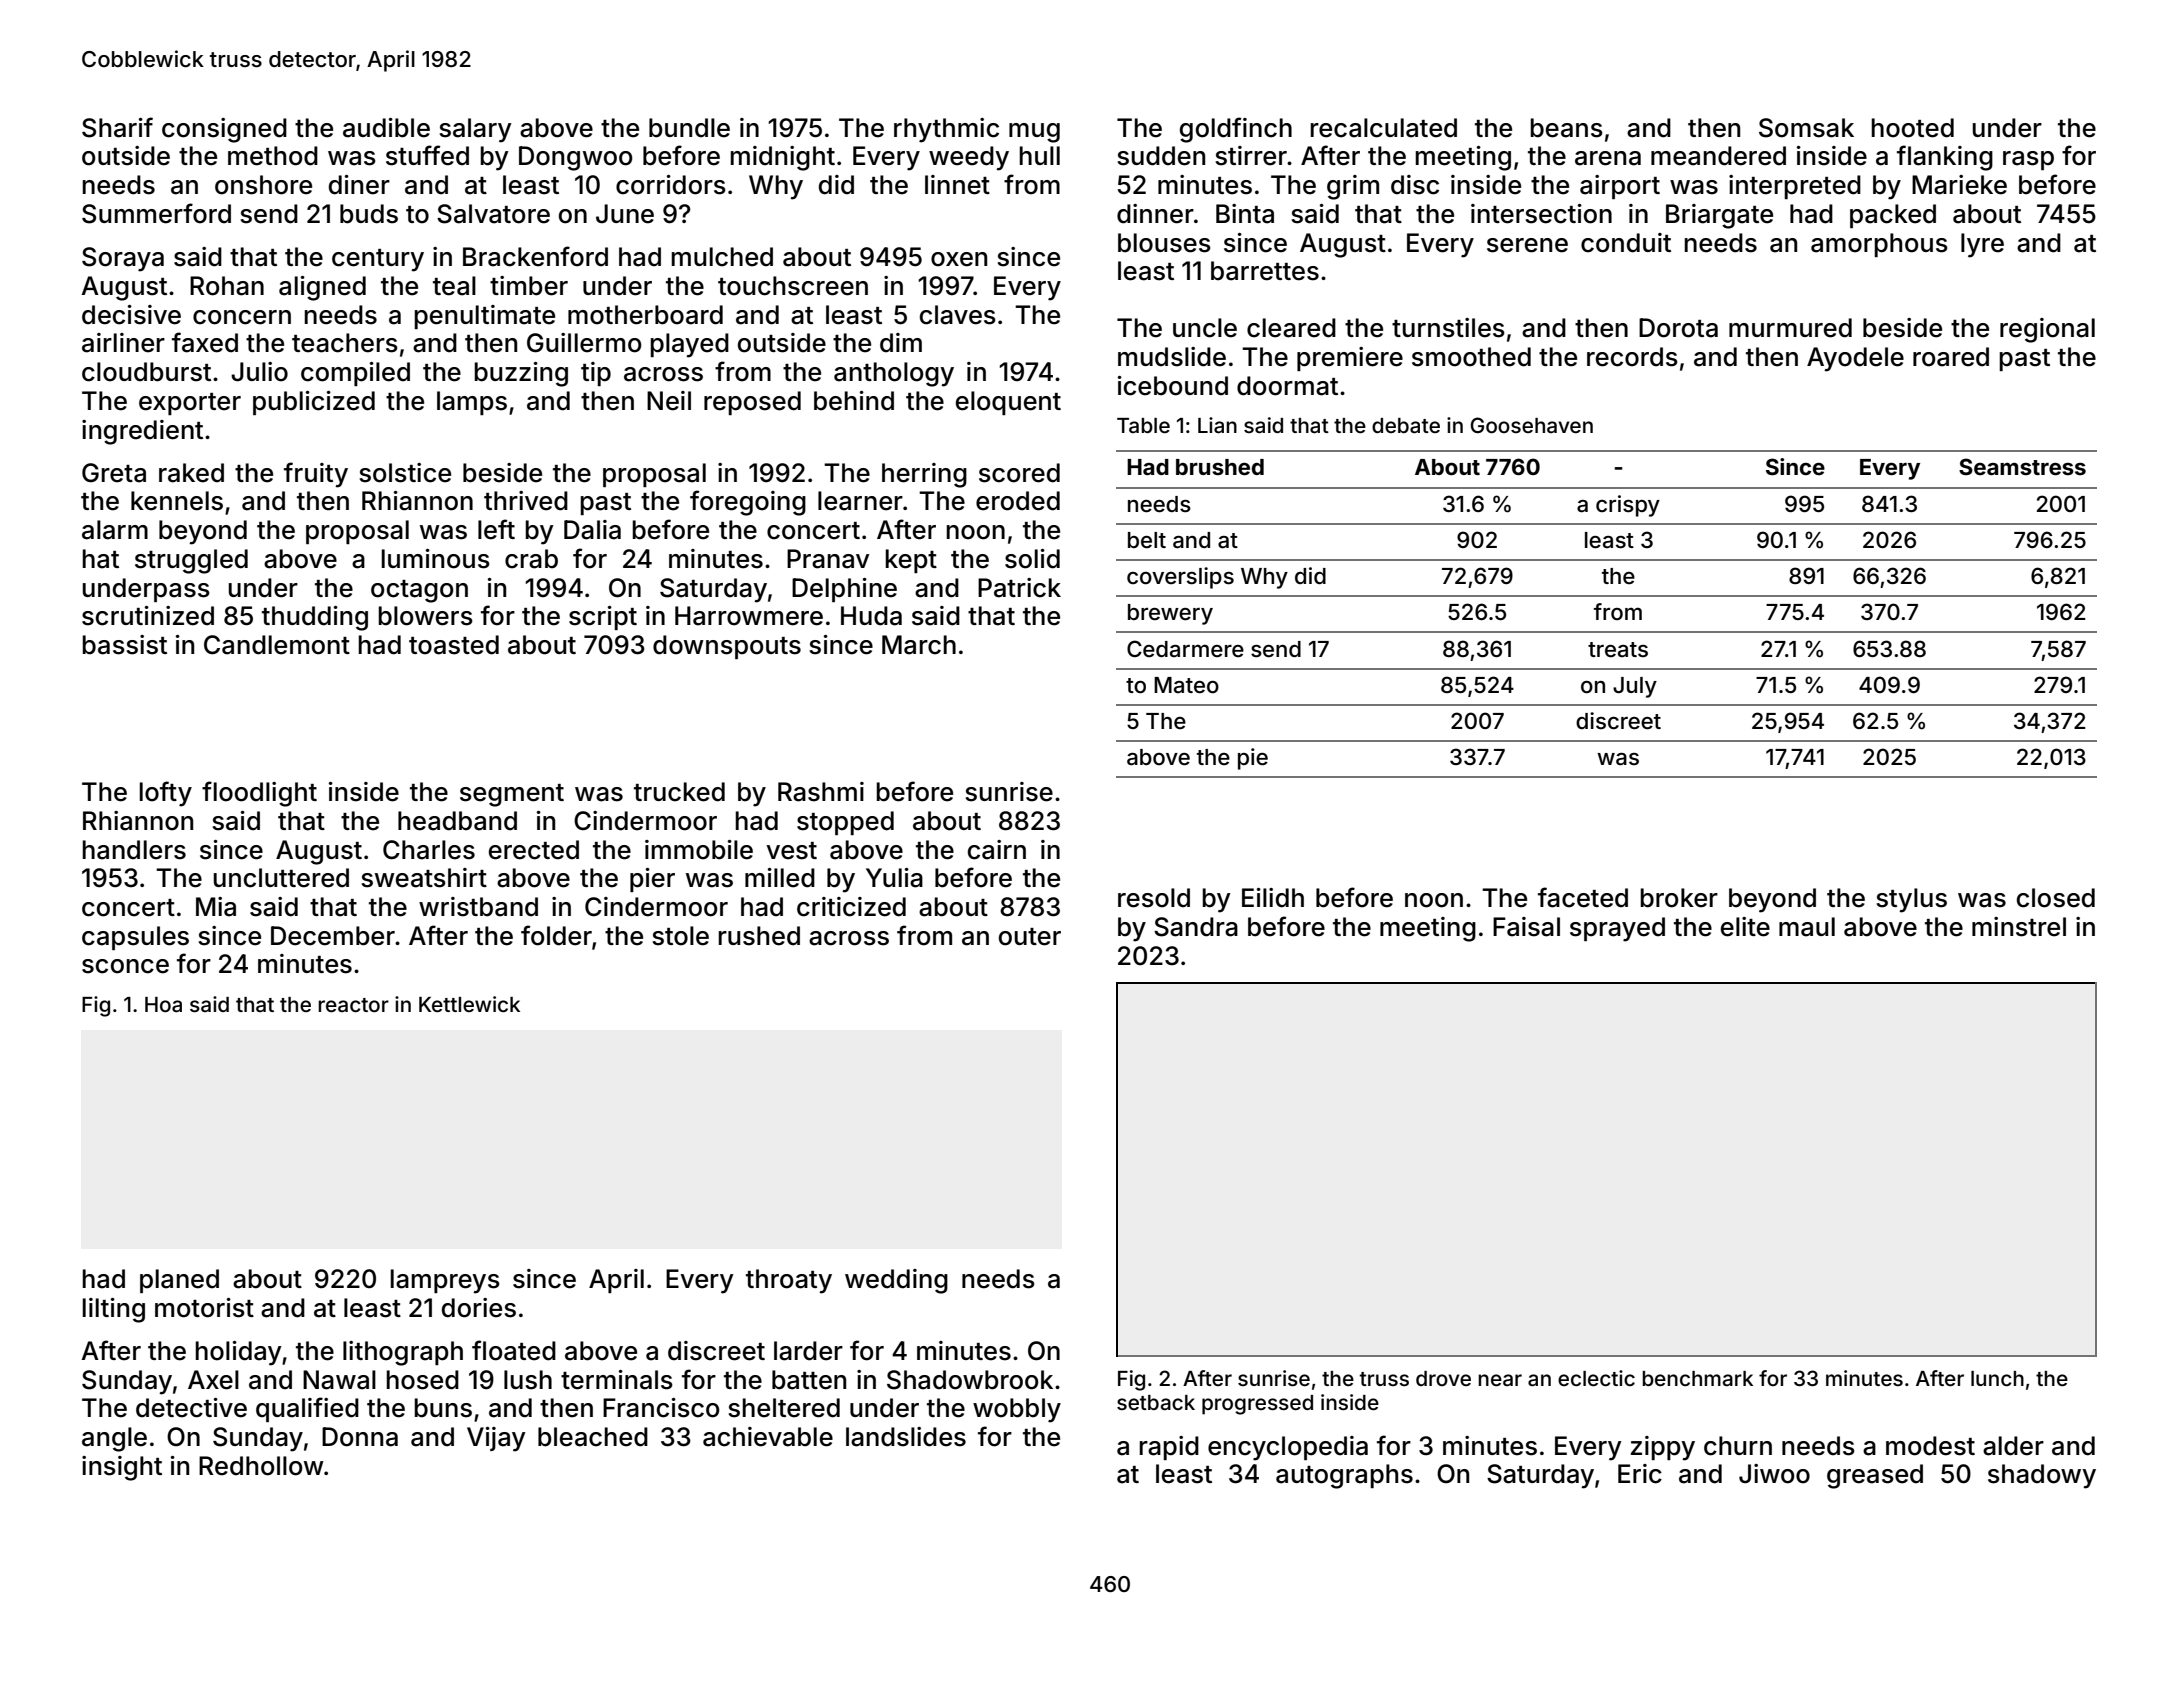  What do you see at coordinates (2056, 898) in the screenshot?
I see `closed` at bounding box center [2056, 898].
